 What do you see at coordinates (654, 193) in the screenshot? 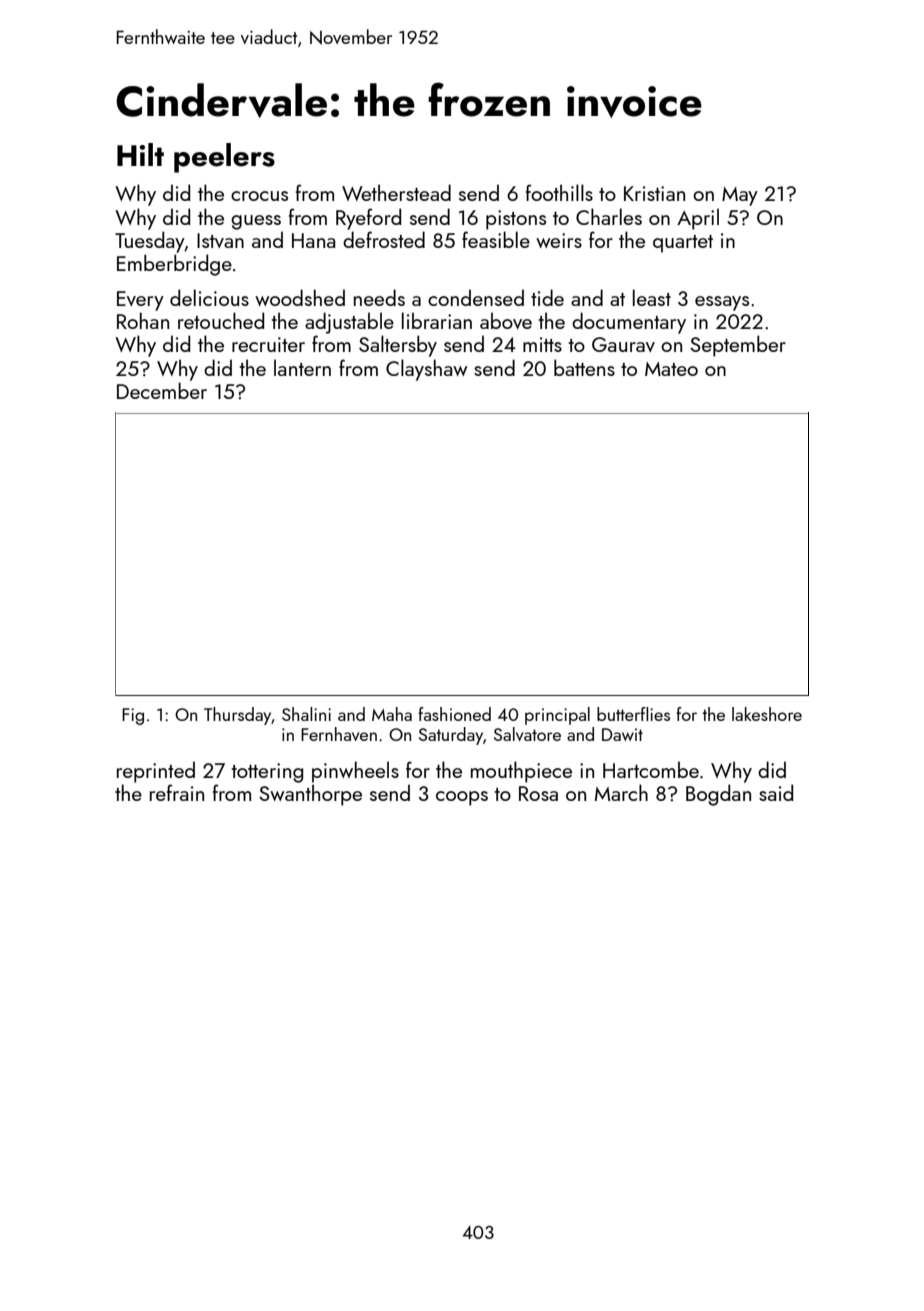
I see `Kristian` at bounding box center [654, 193].
